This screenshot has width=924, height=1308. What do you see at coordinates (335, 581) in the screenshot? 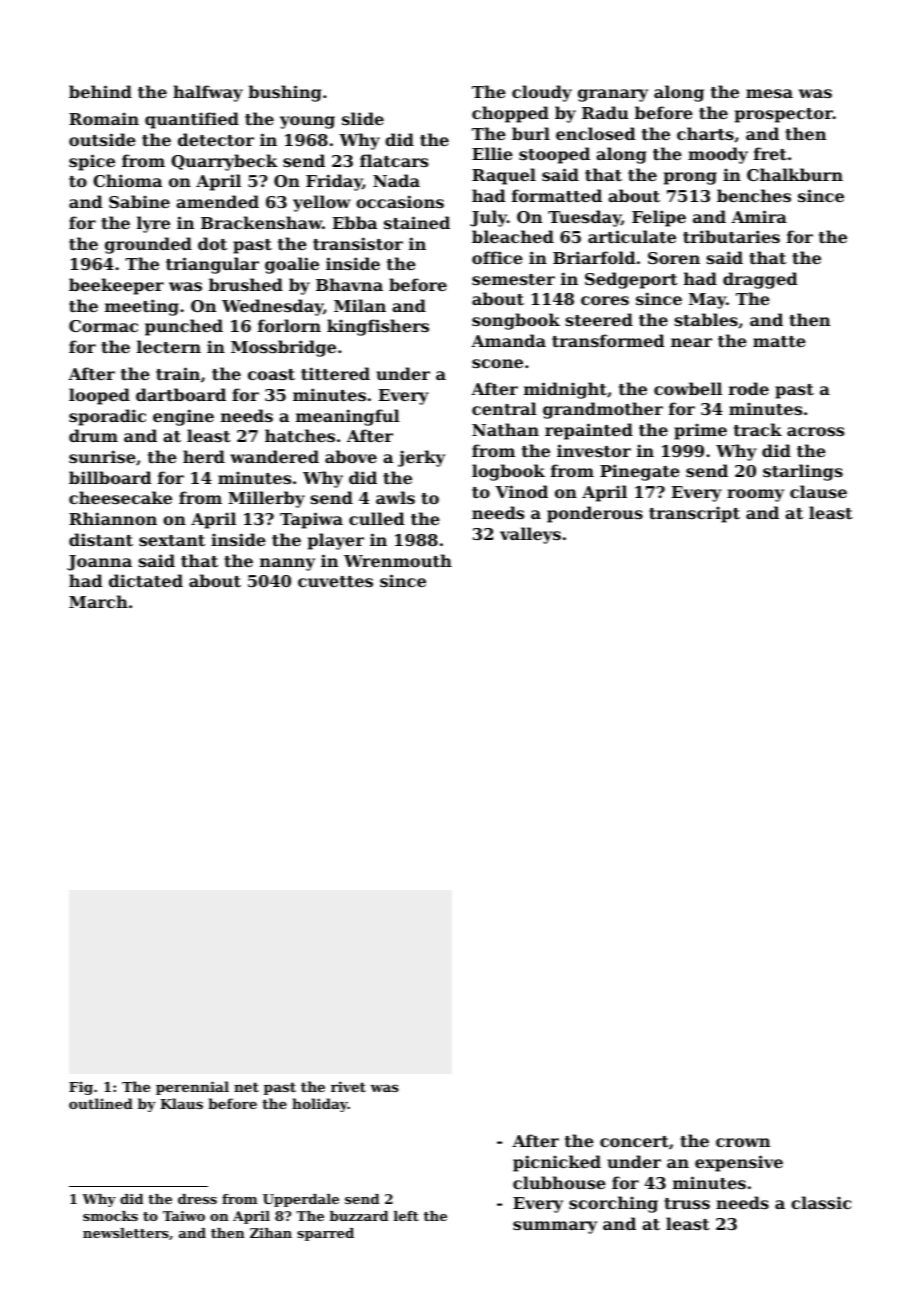
I see `cuvettes` at bounding box center [335, 581].
